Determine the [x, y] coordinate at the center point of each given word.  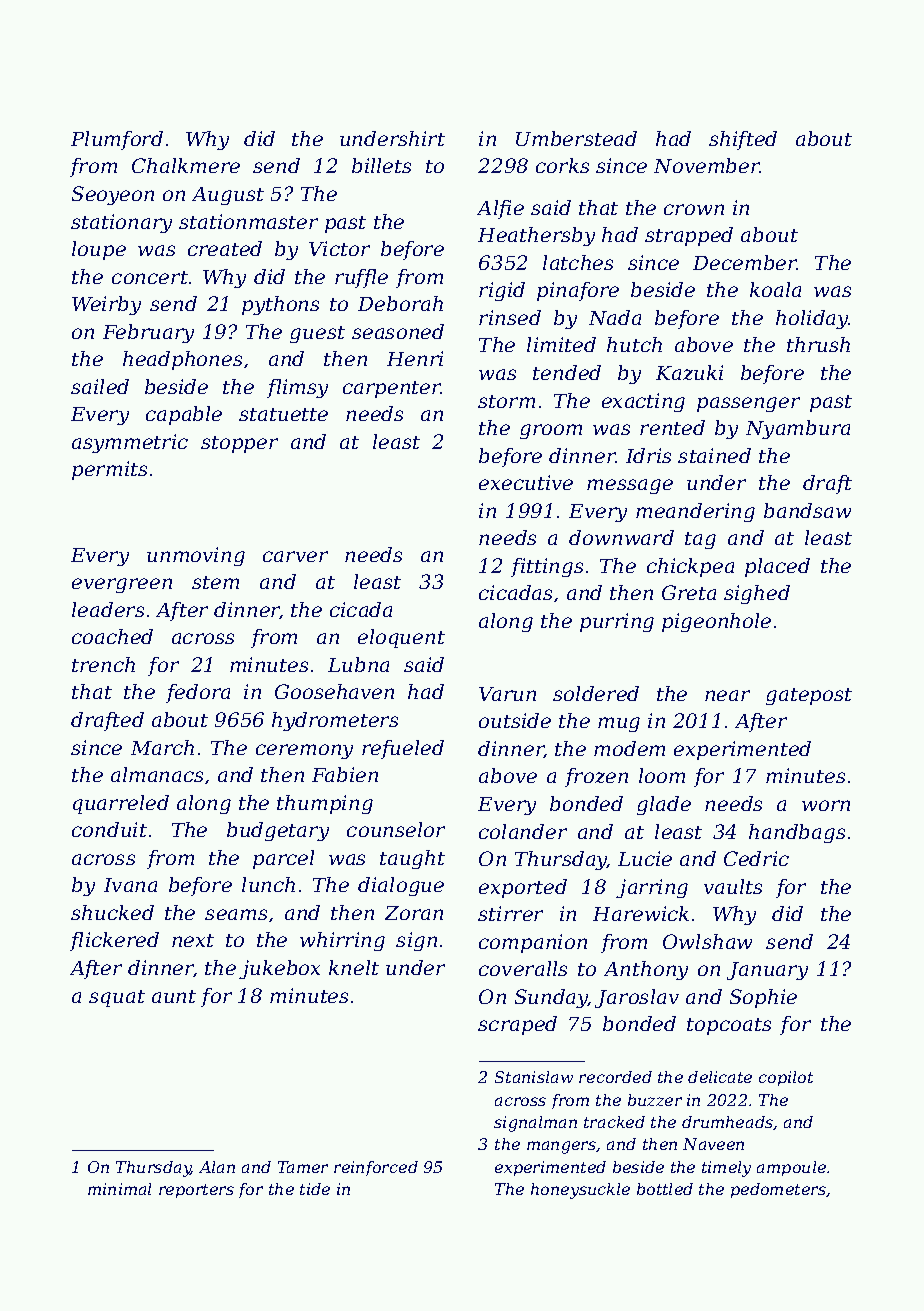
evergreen [122, 585]
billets [381, 165]
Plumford [117, 140]
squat [117, 998]
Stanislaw [534, 1077]
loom [662, 775]
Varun [507, 694]
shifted [743, 140]
